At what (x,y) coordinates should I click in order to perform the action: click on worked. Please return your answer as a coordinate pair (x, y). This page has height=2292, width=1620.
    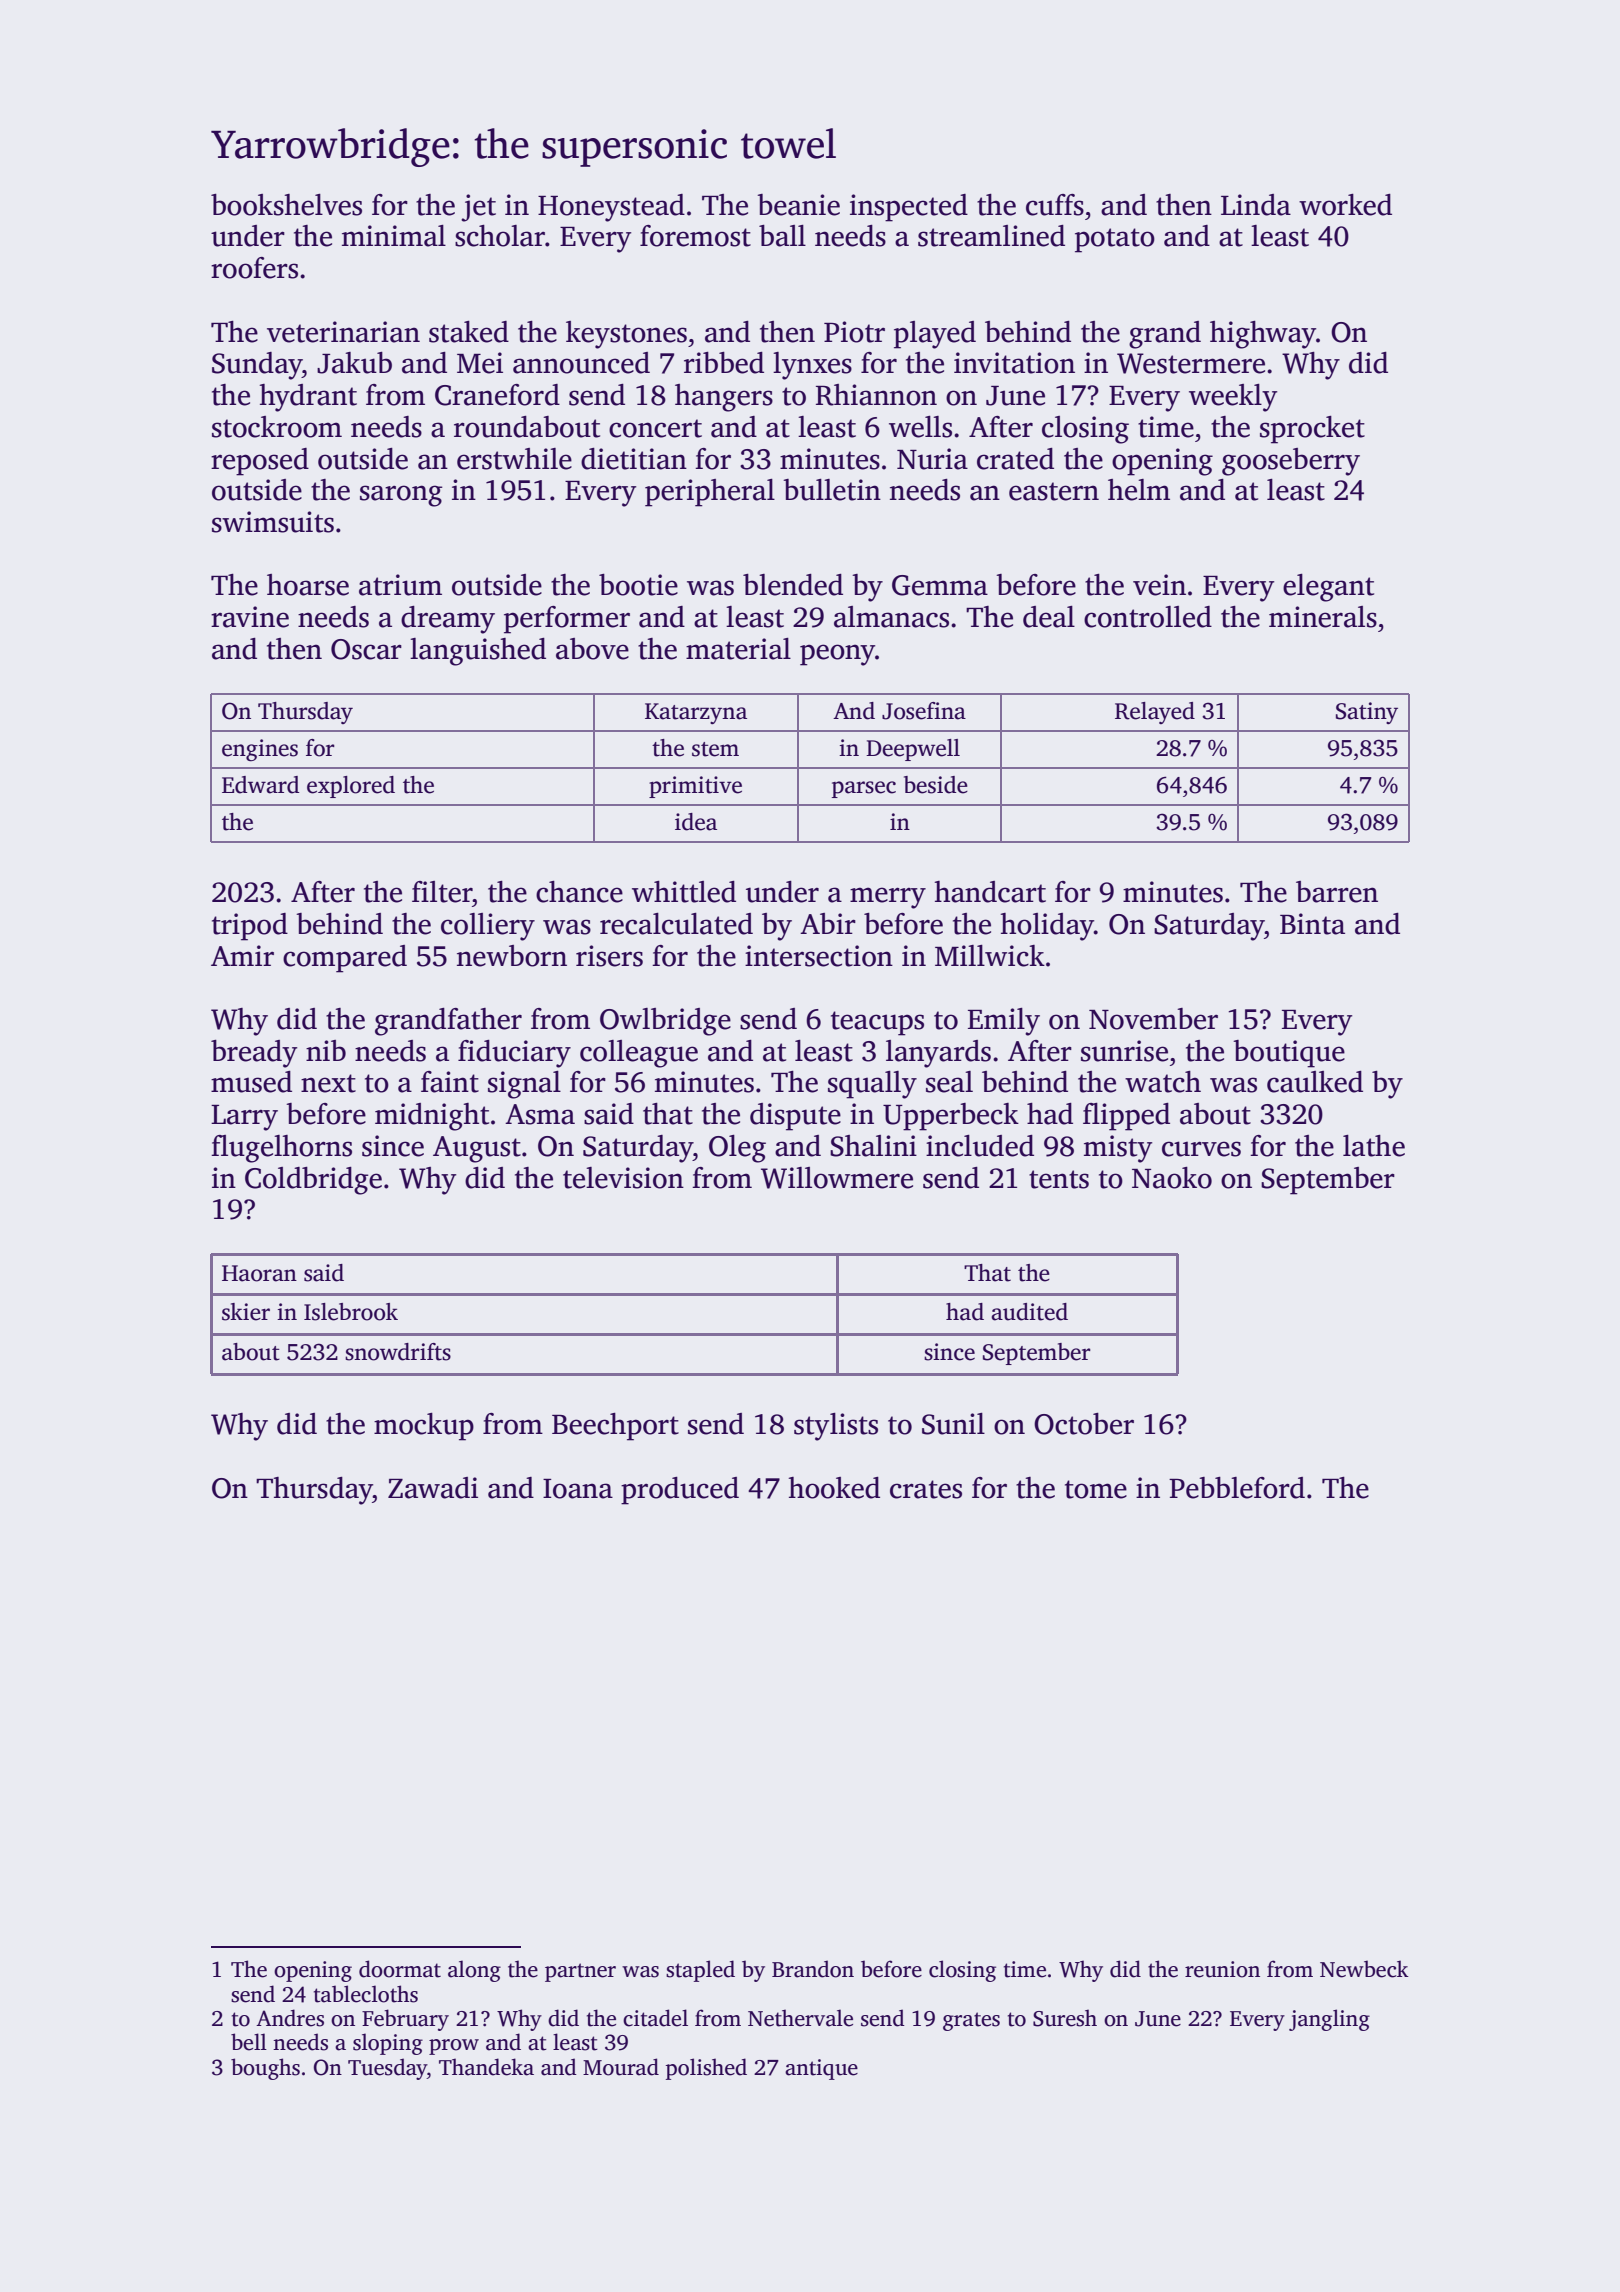
    Looking at the image, I should click on (1345, 205).
